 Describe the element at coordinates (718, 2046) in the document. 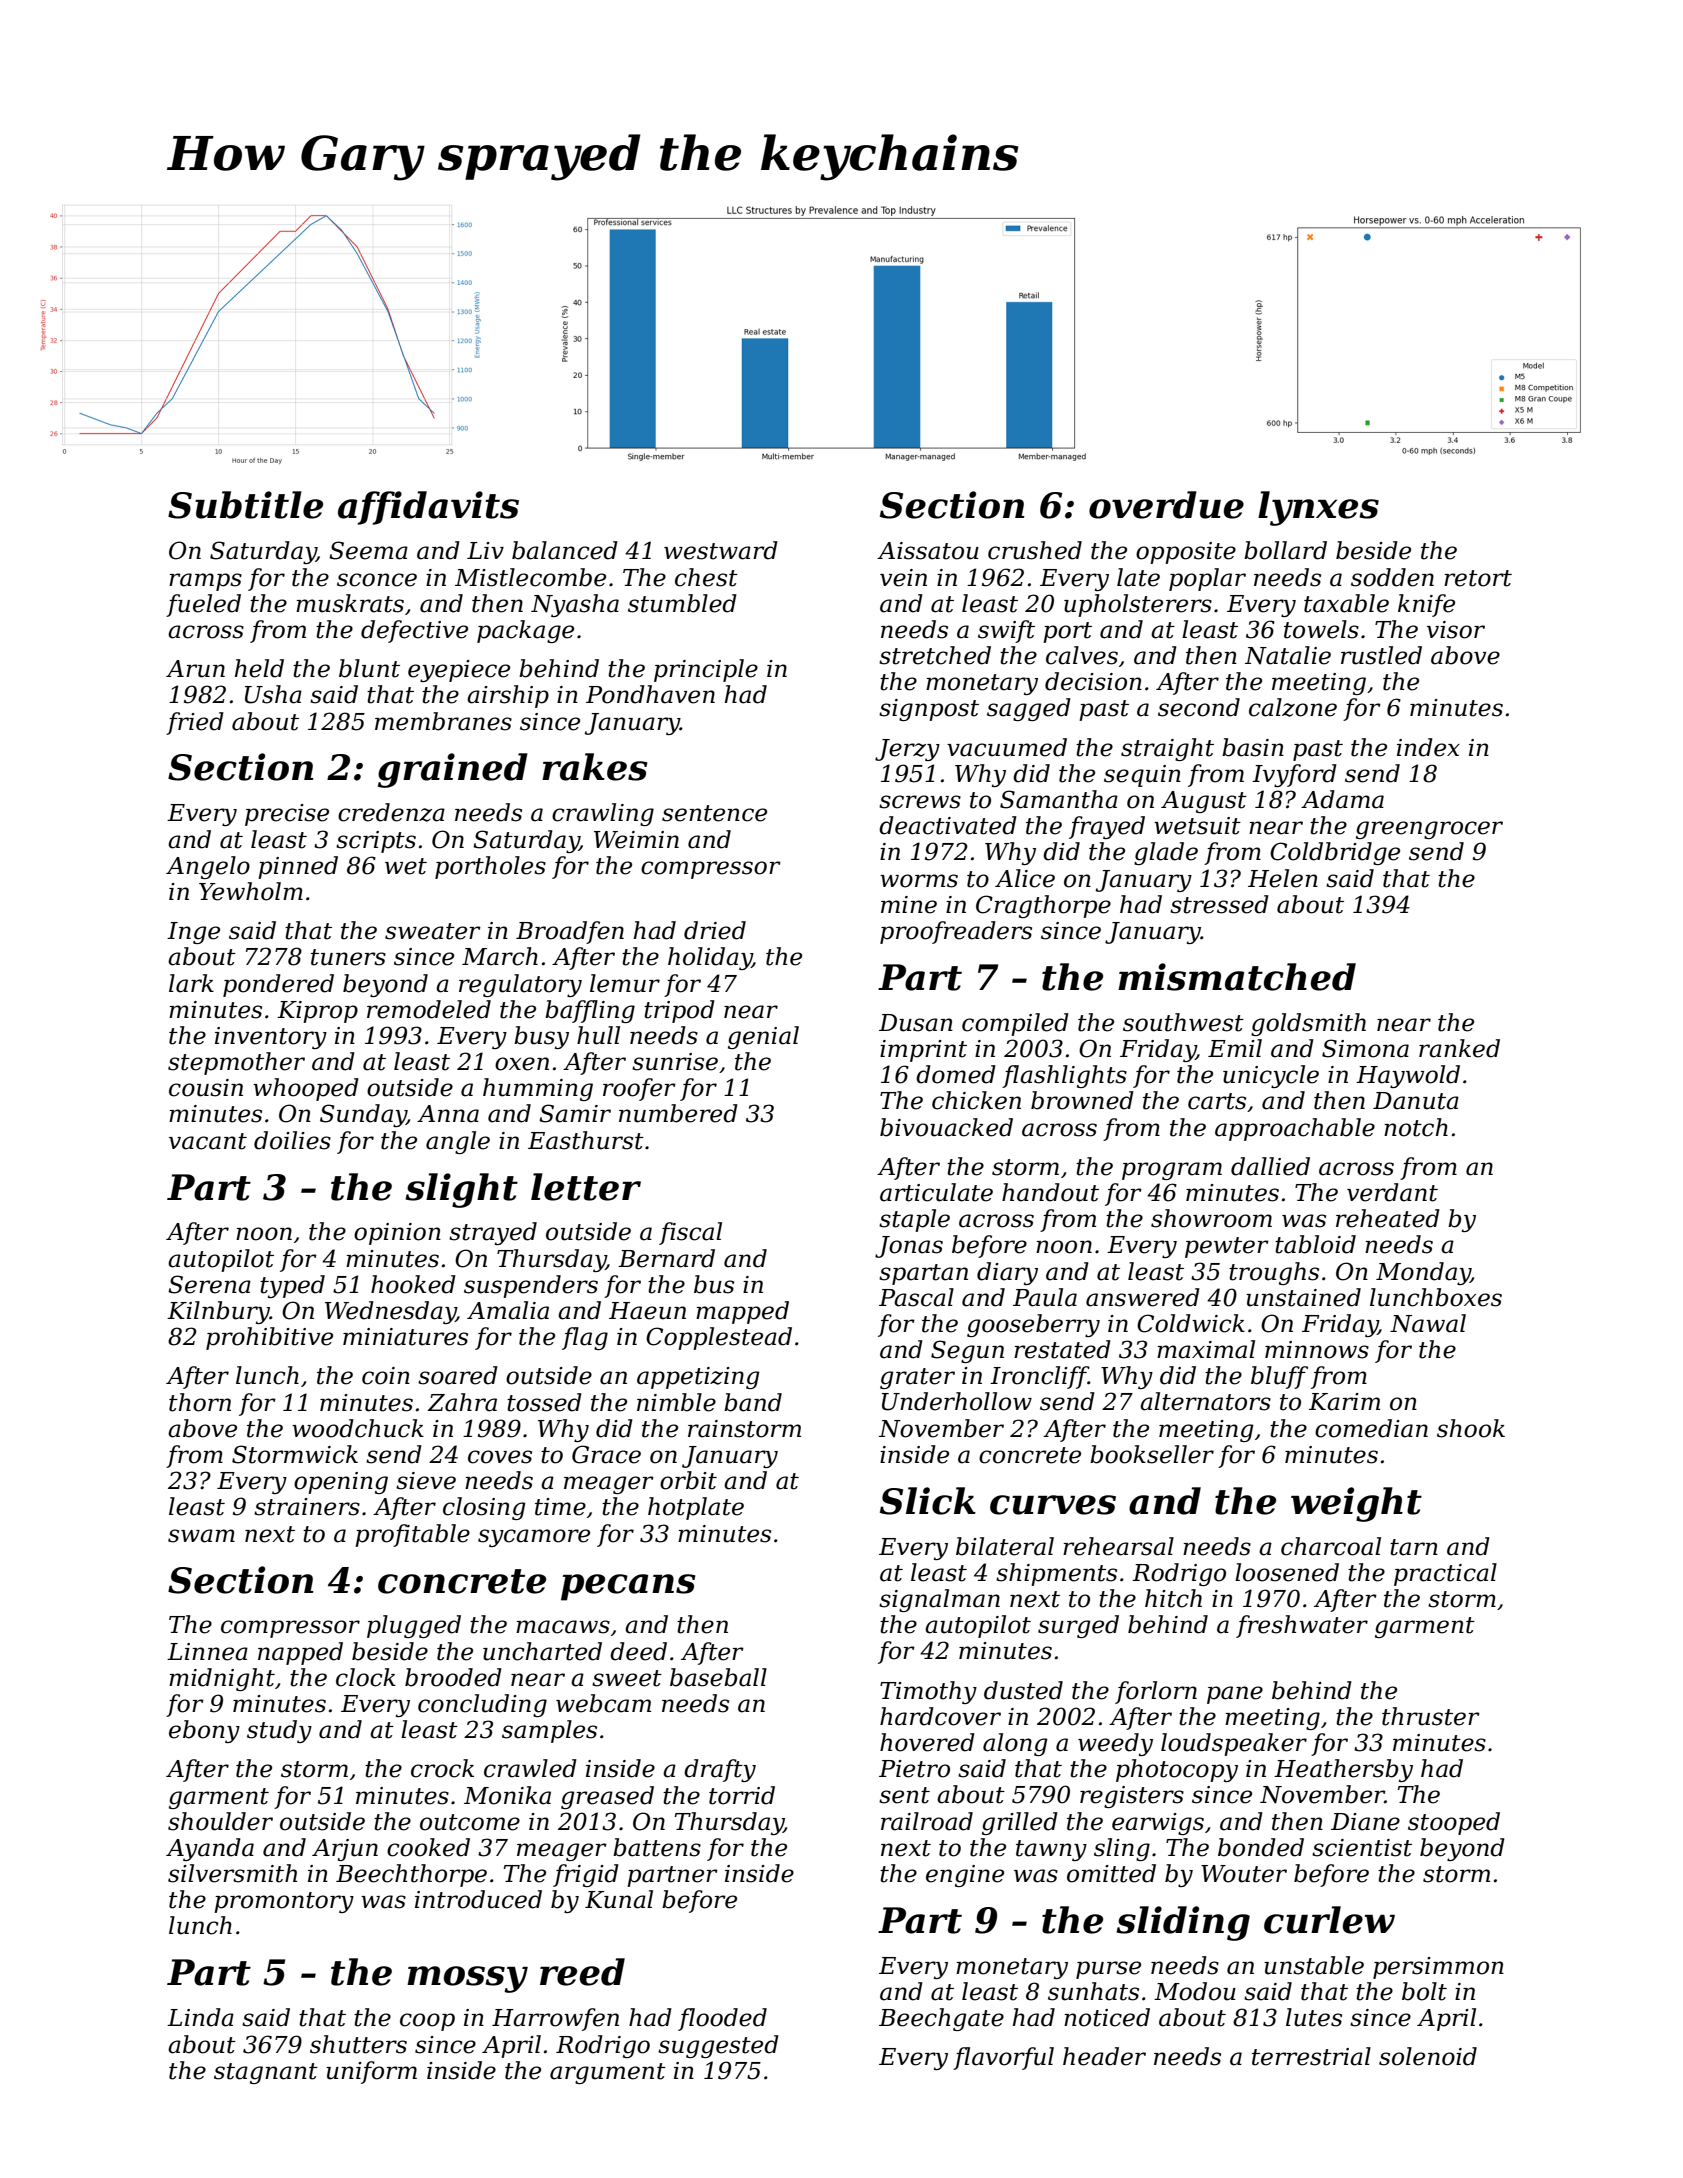

I see `suggested` at that location.
